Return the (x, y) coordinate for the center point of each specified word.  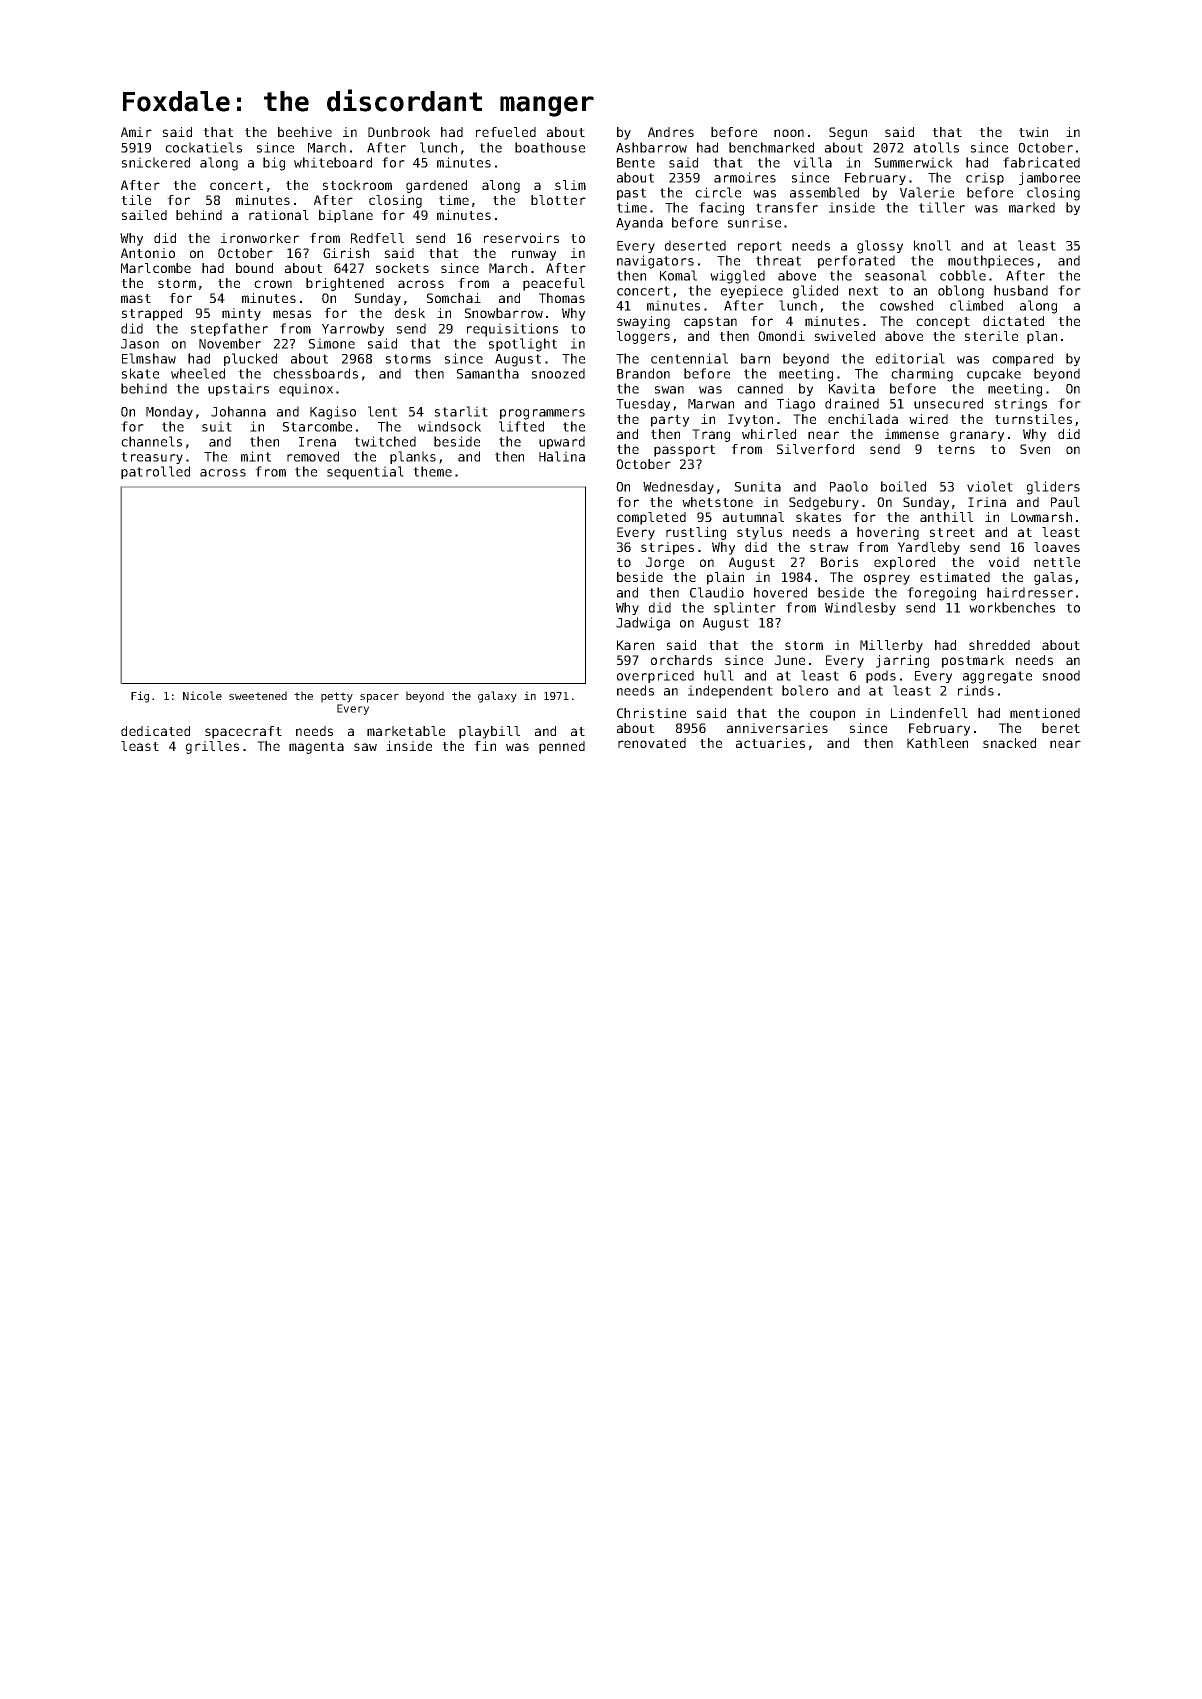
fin (485, 746)
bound (254, 268)
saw (365, 747)
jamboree (1049, 178)
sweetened (258, 695)
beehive (305, 132)
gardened (436, 186)
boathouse (550, 147)
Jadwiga (643, 624)
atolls (936, 147)
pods (881, 676)
